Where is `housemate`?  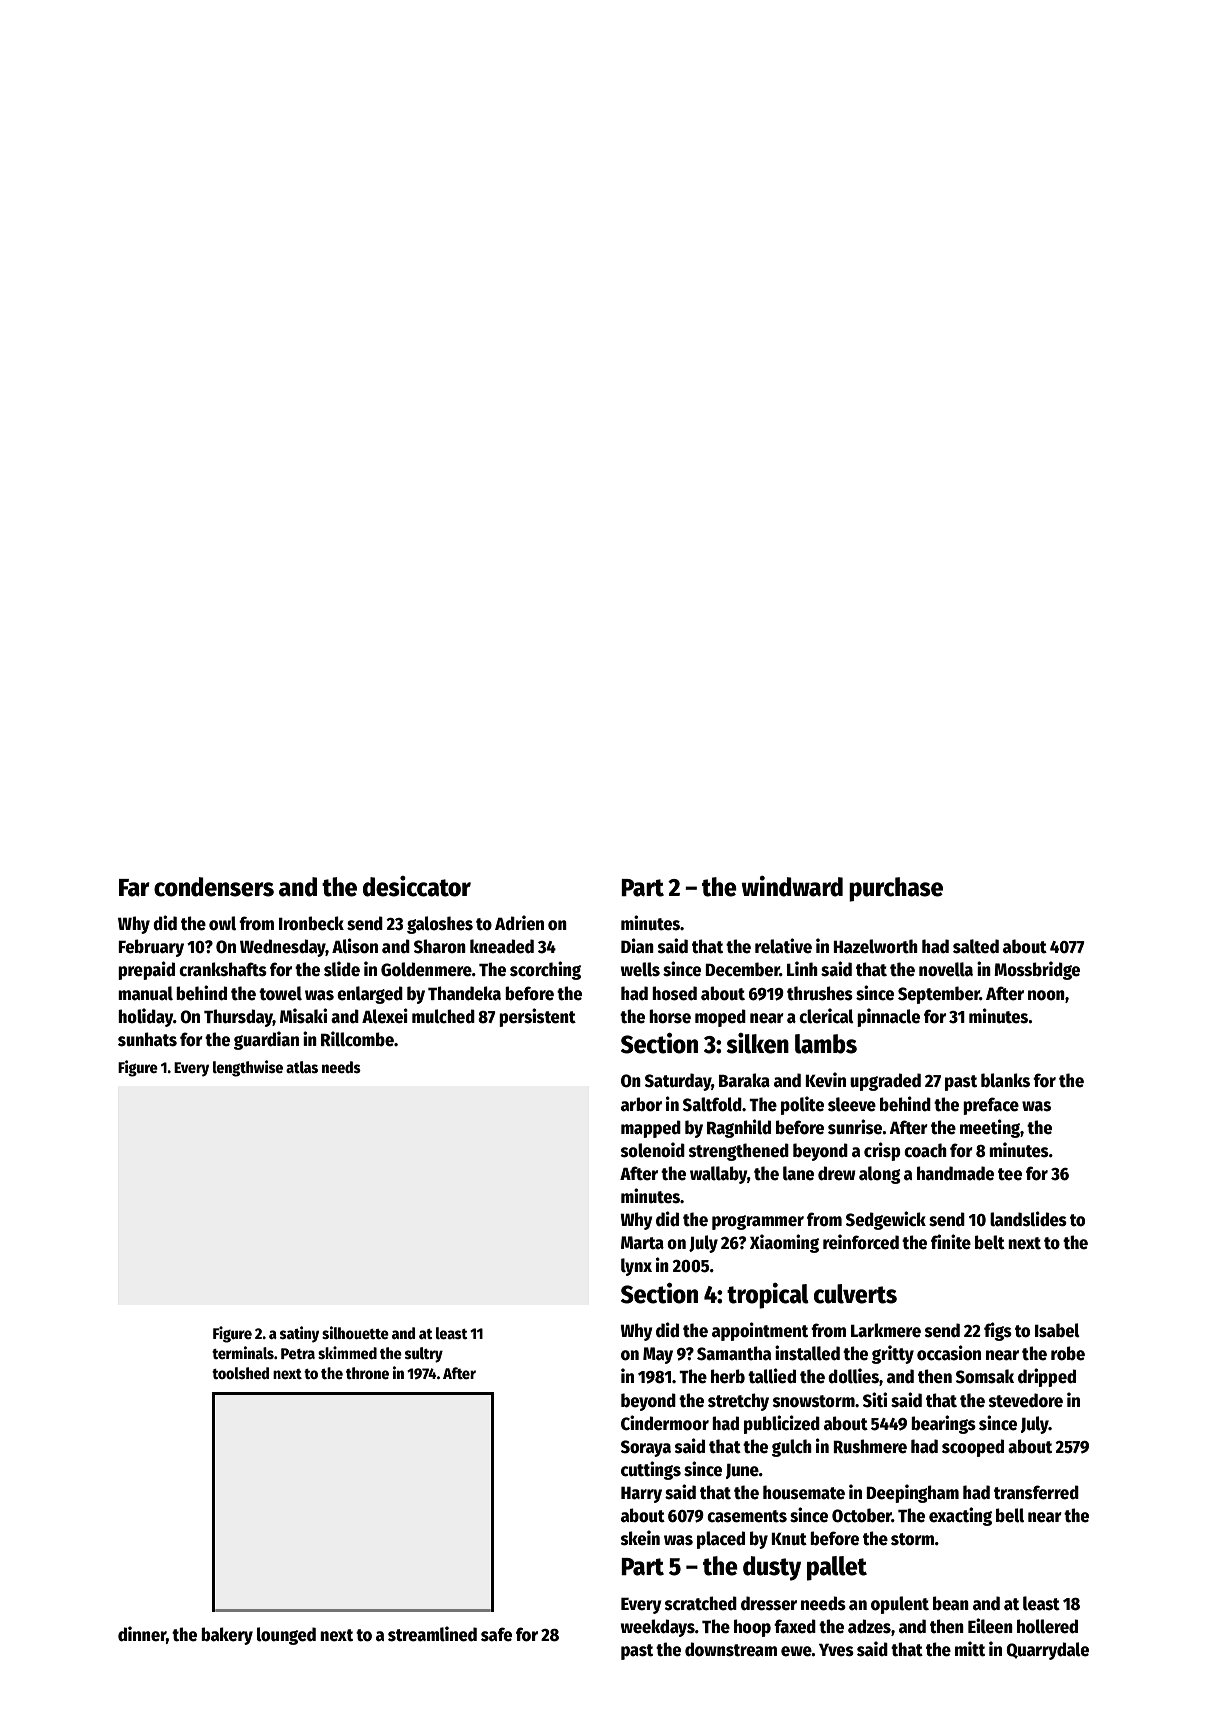
housemate is located at coordinates (804, 1492).
